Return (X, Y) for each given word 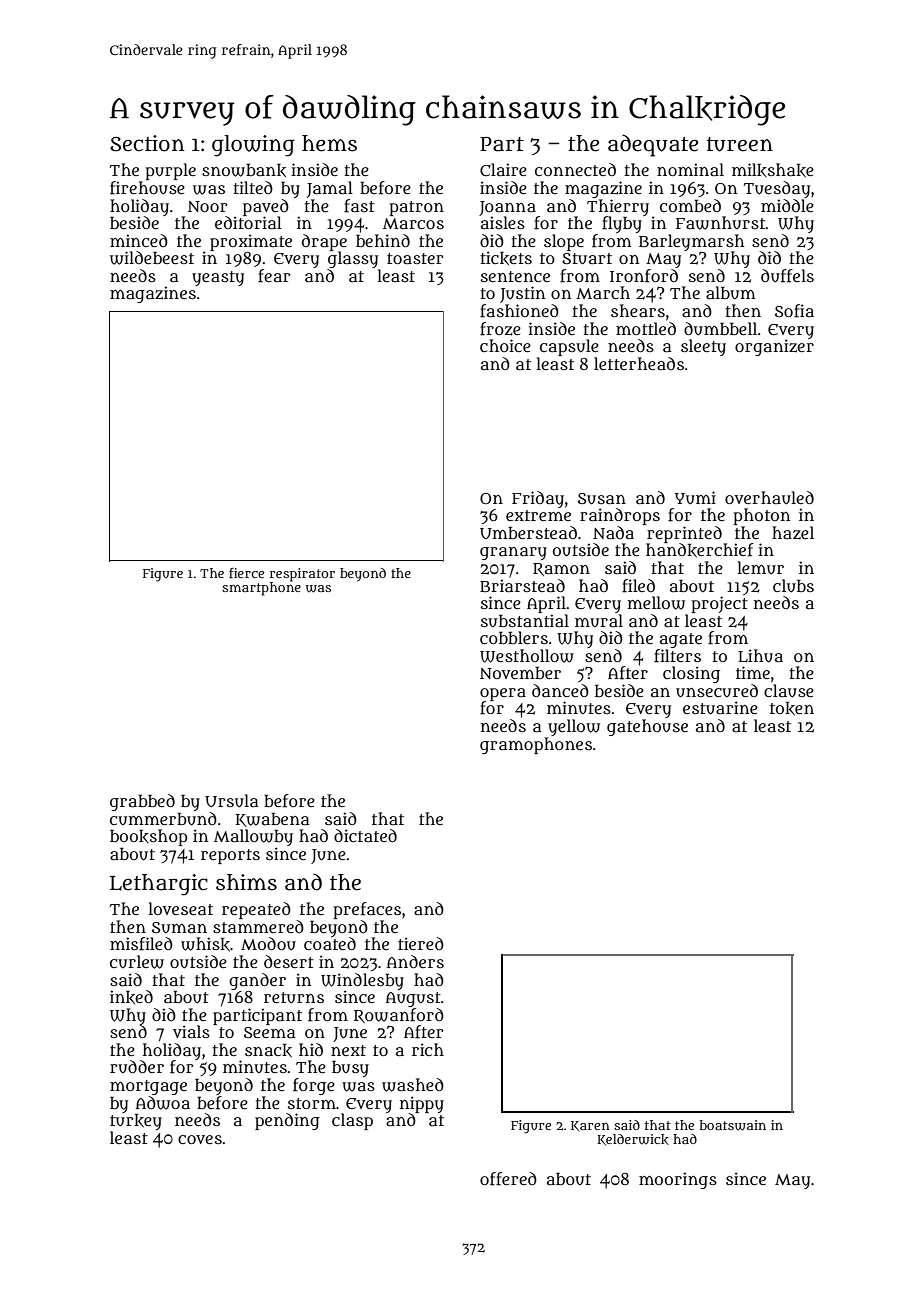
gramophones (536, 745)
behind (383, 240)
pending (287, 1121)
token (792, 708)
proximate (251, 242)
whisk (205, 944)
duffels (787, 276)
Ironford (644, 276)
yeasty (218, 278)
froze (500, 329)
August (413, 999)
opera (503, 694)
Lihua (760, 656)
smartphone (261, 588)
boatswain (732, 1125)
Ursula (232, 801)
